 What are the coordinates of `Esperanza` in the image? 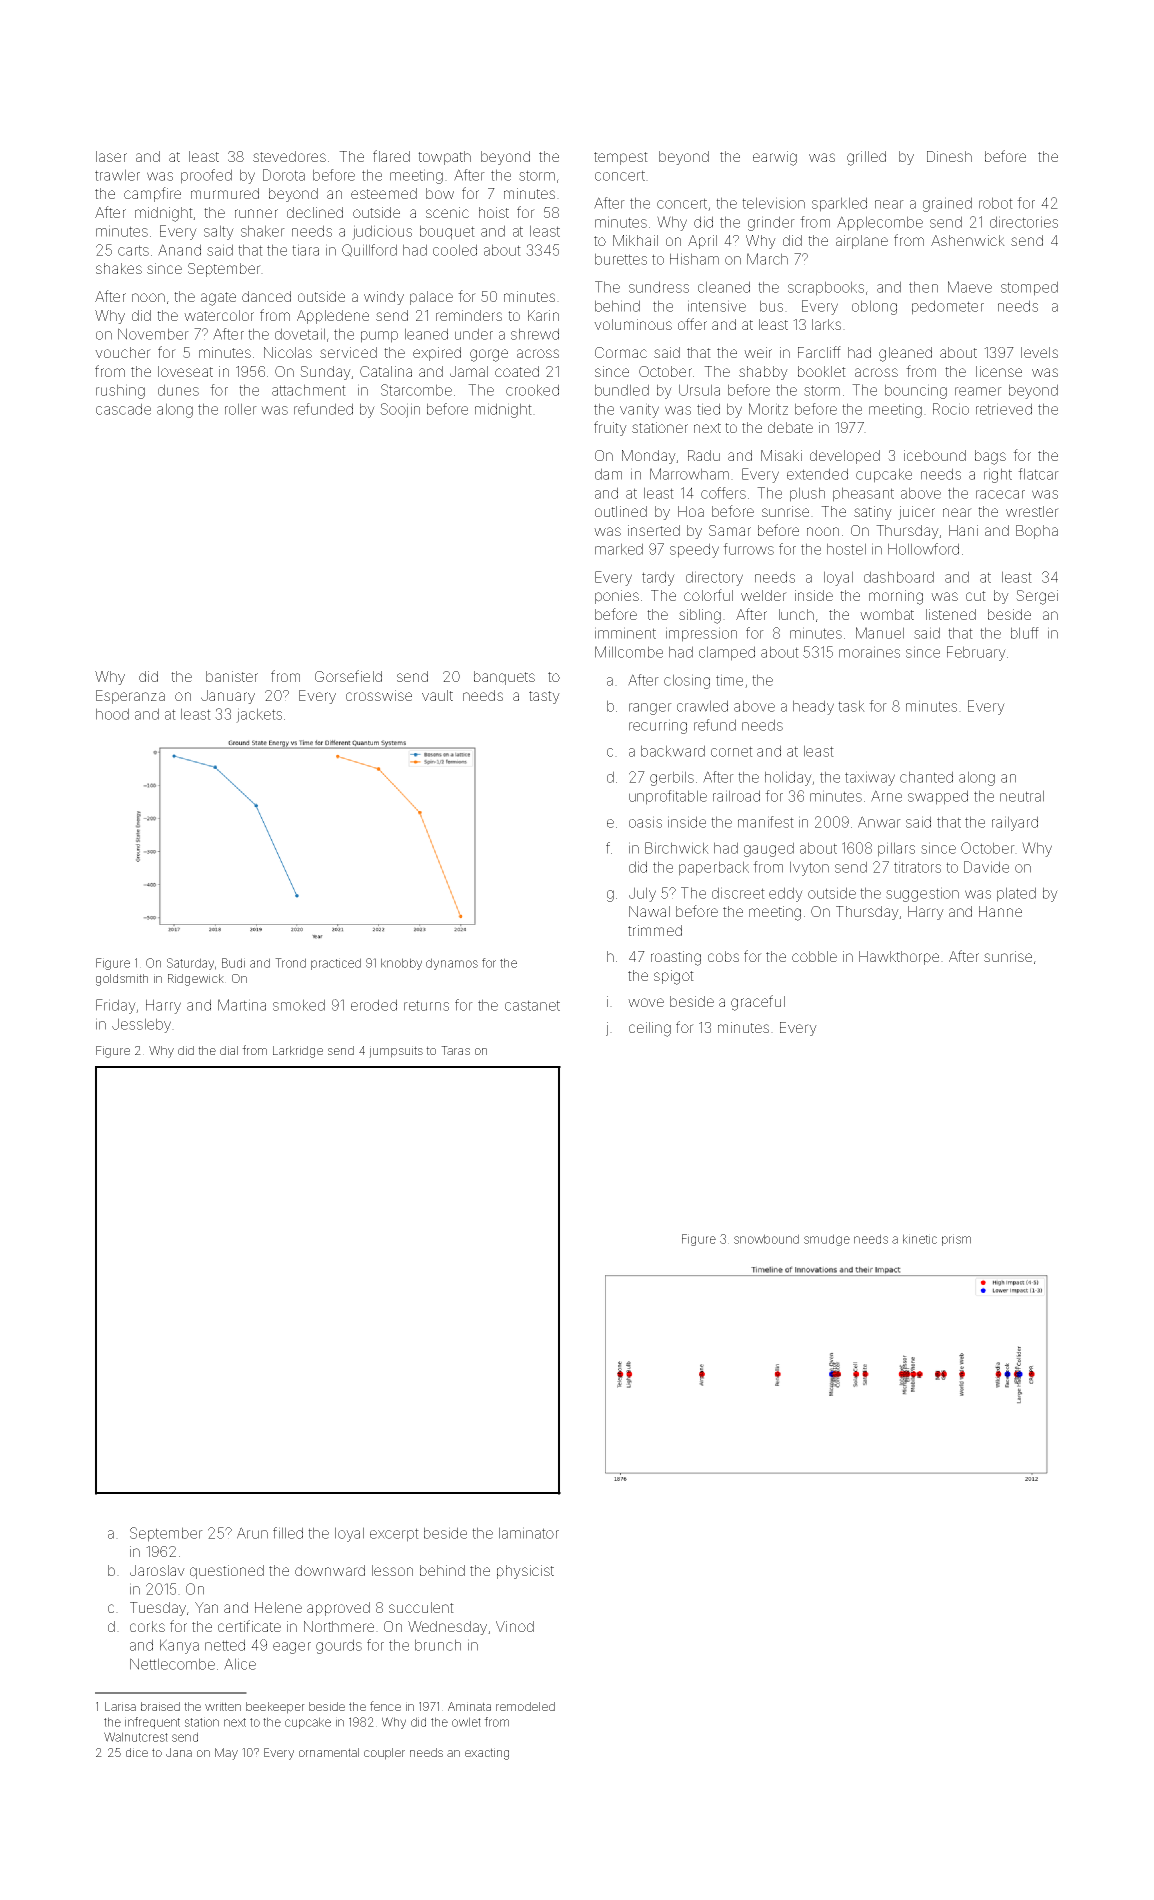 It's located at (130, 697).
